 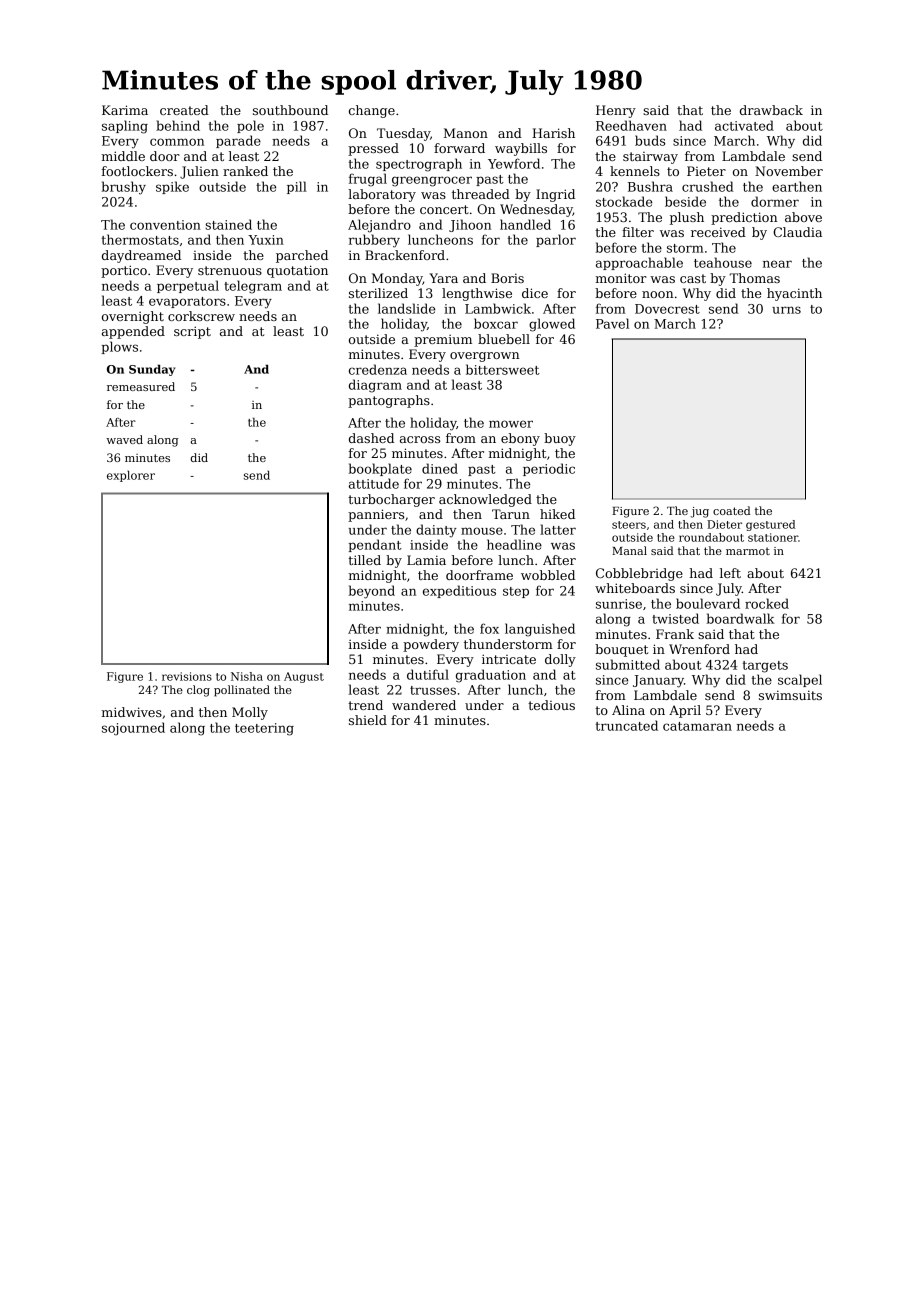 I want to click on drawback, so click(x=771, y=110).
